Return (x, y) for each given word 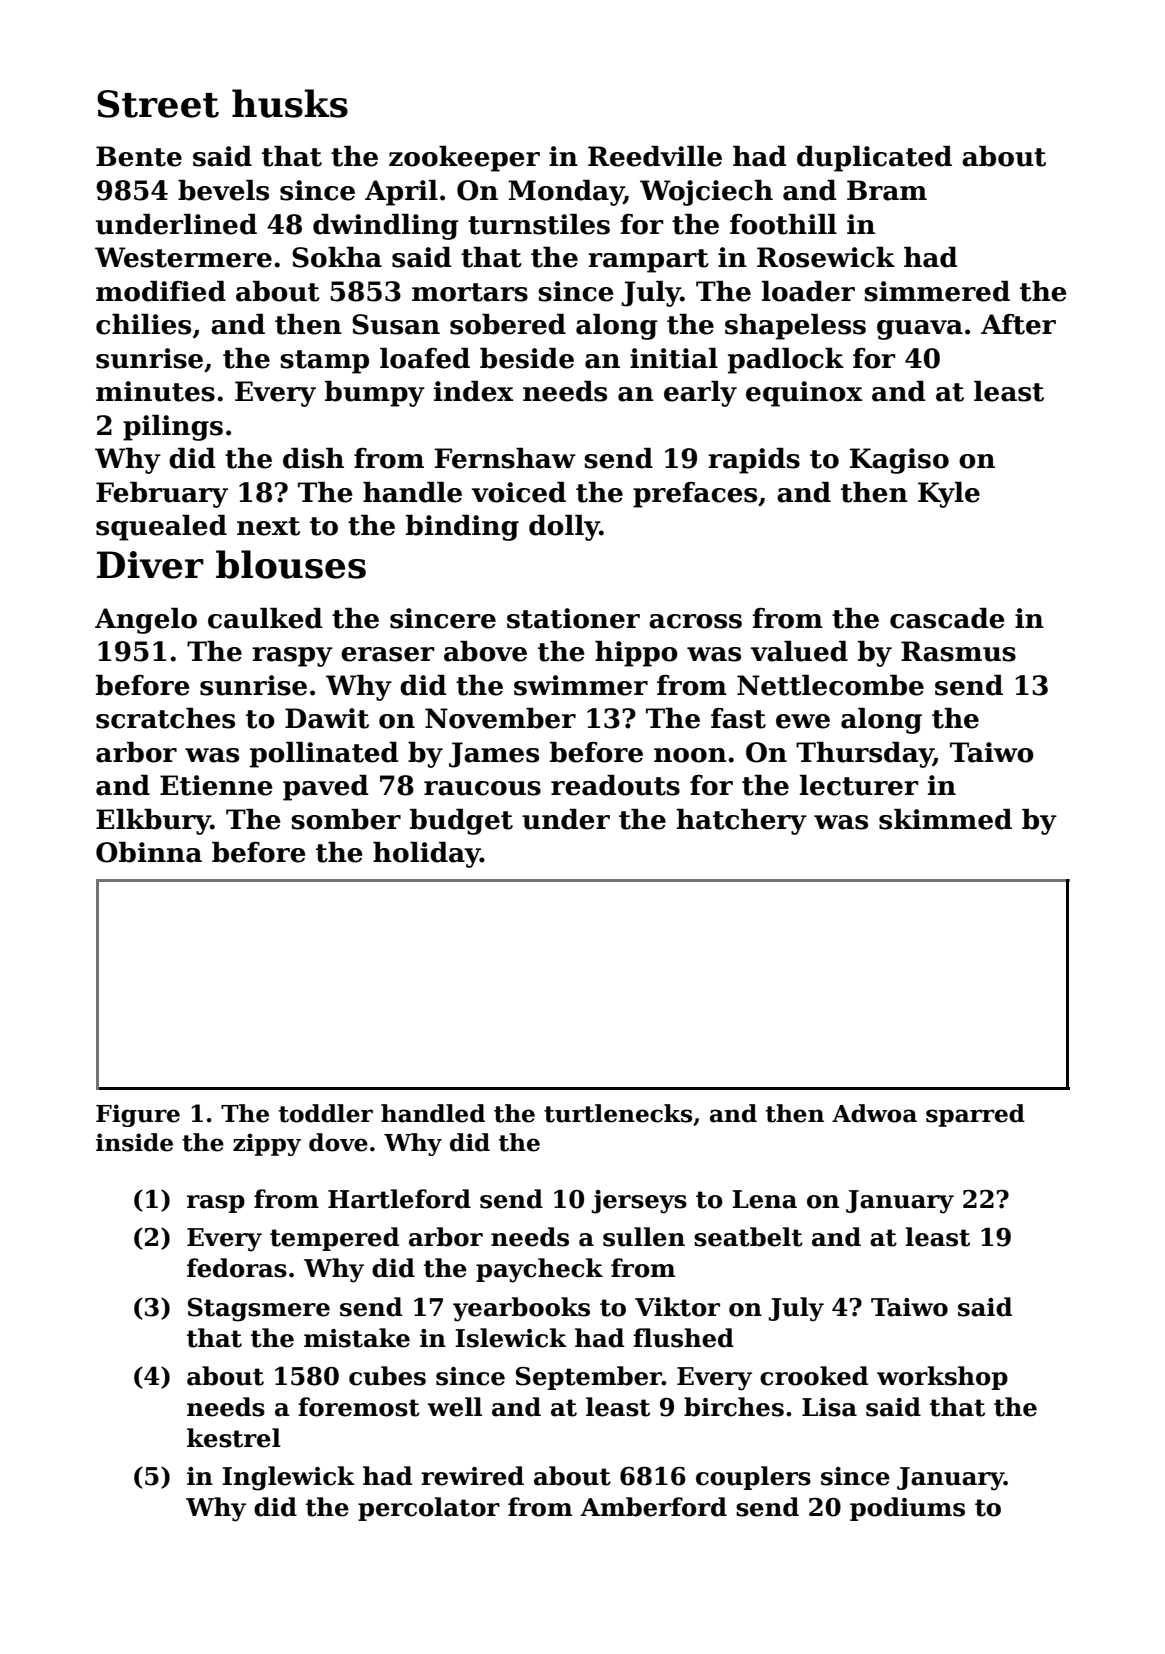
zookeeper (464, 159)
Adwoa (874, 1113)
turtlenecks (618, 1113)
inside (134, 1142)
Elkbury (153, 822)
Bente (139, 156)
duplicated (874, 159)
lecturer (859, 785)
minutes (155, 391)
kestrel (234, 1438)
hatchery (741, 822)
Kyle (949, 495)
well (454, 1407)
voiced (518, 492)
